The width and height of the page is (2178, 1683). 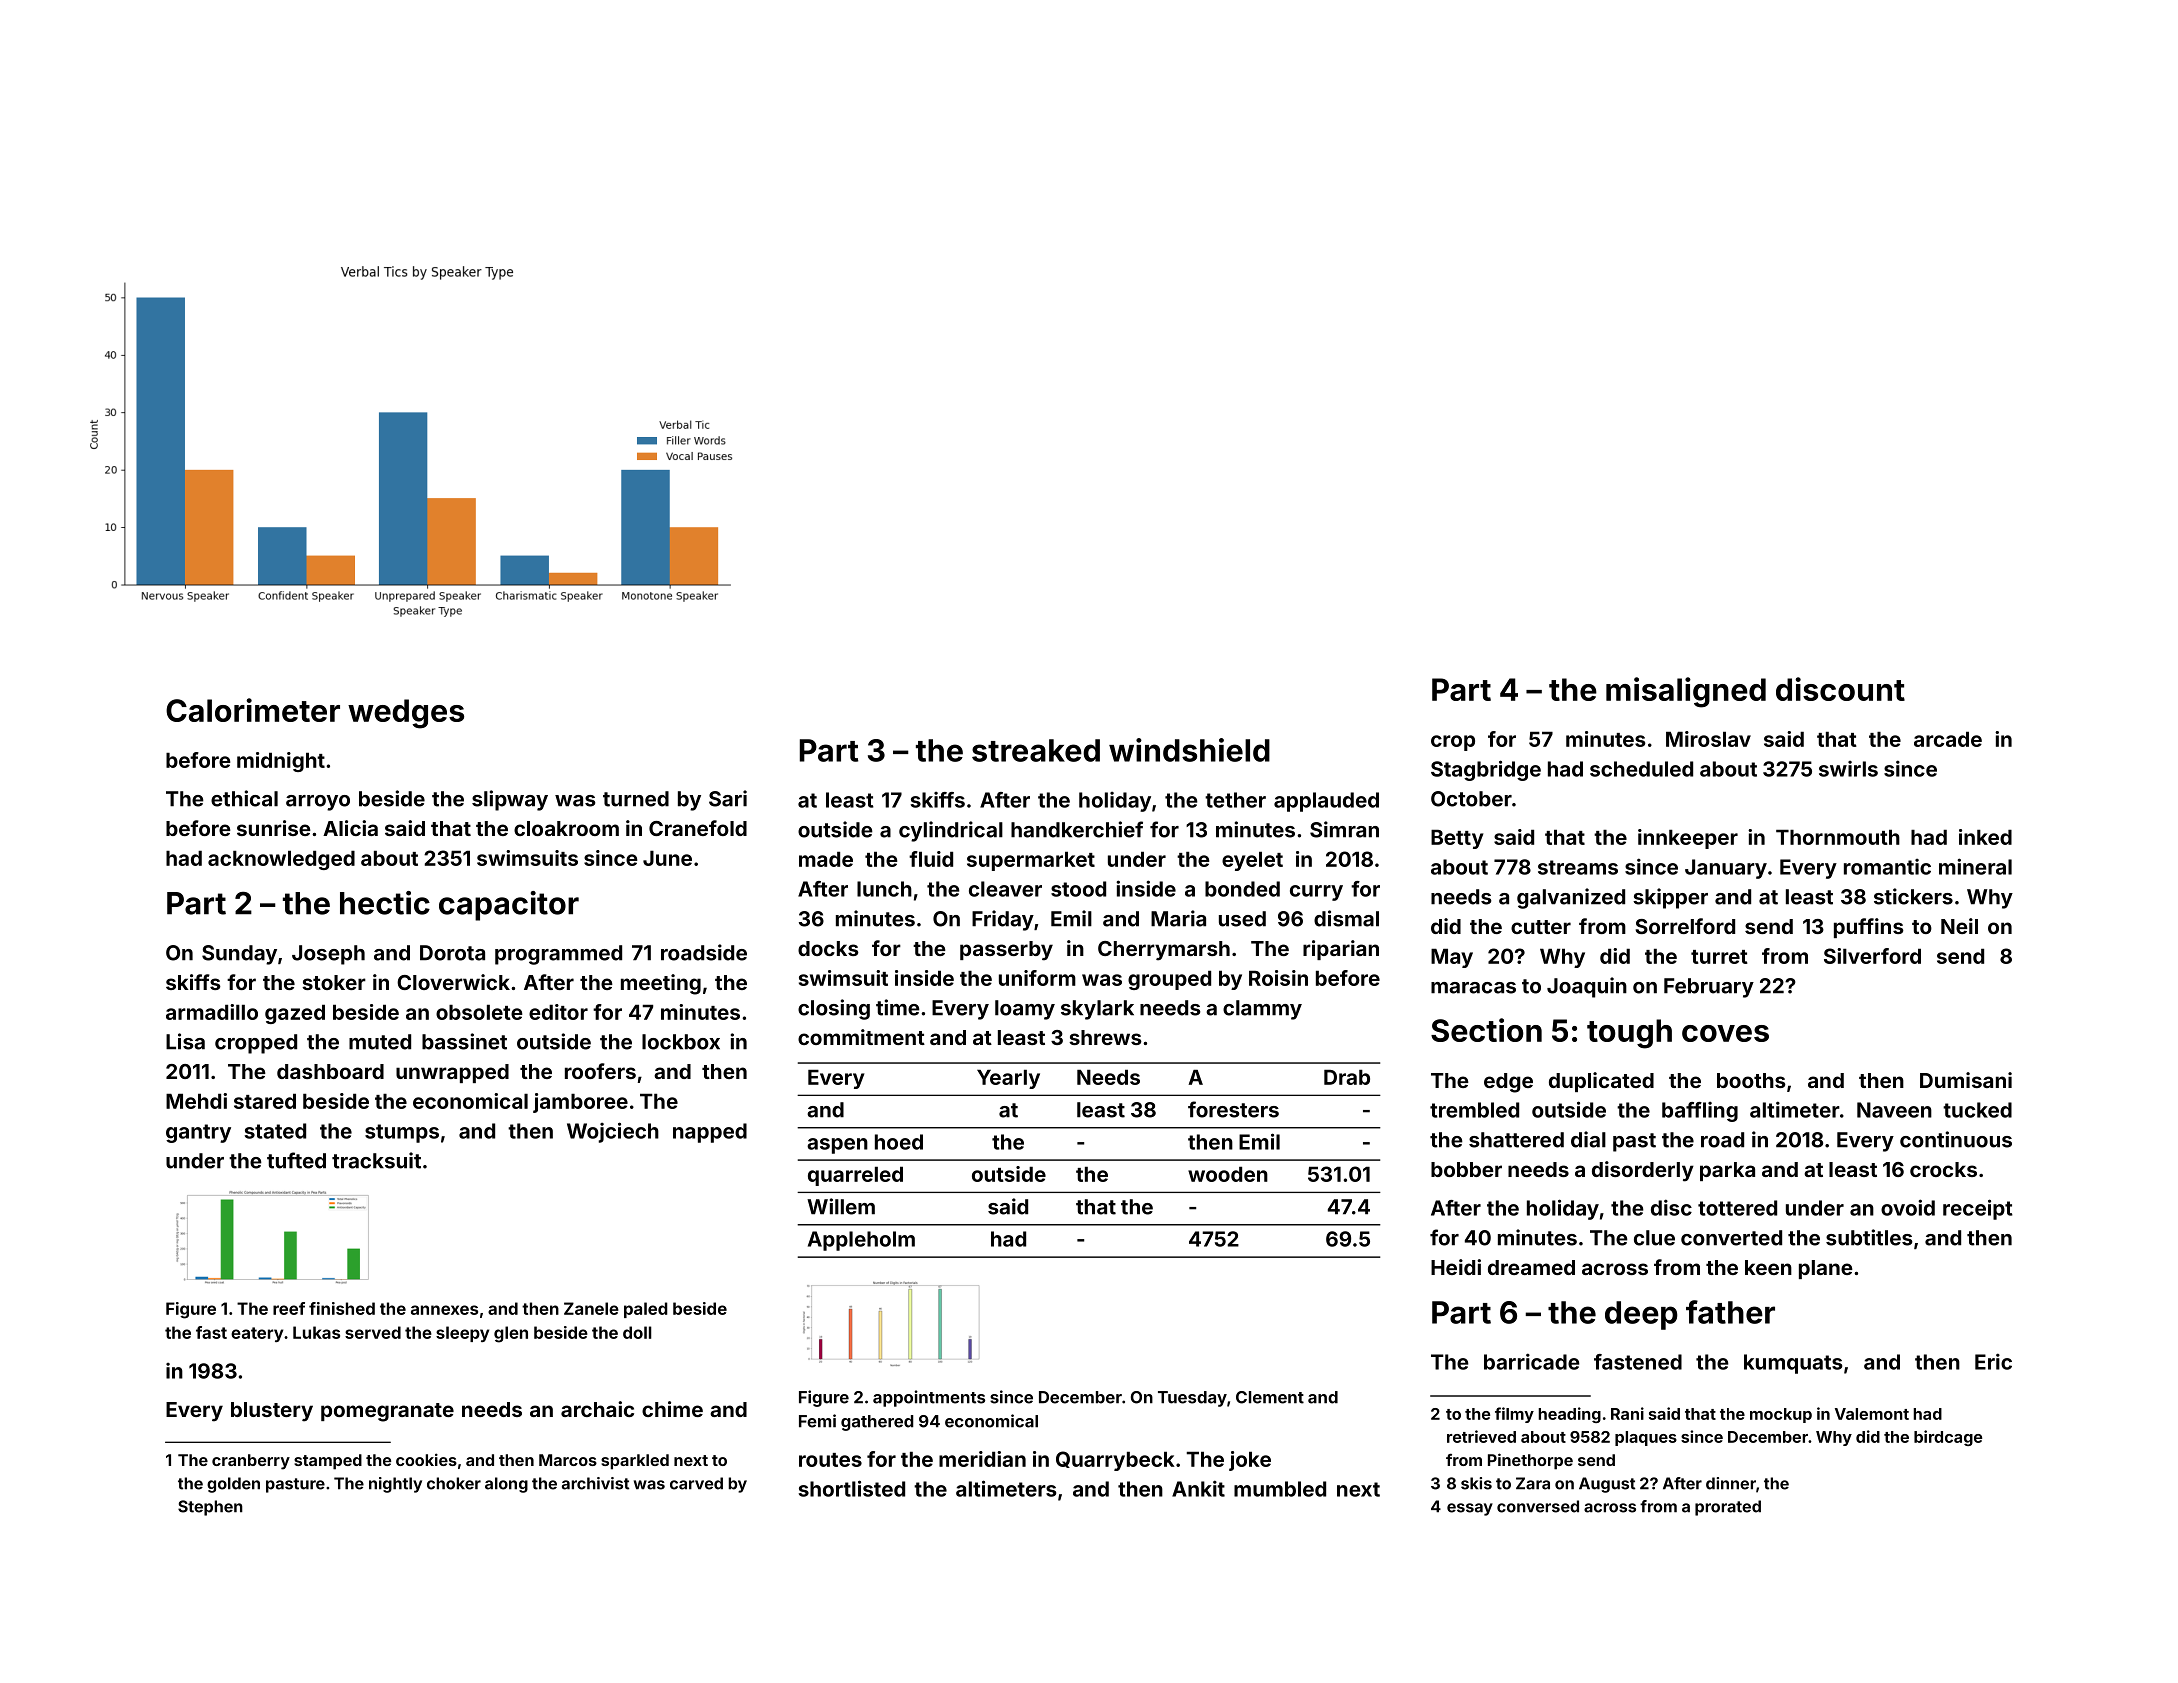 What do you see at coordinates (1725, 1033) in the page?
I see `coves` at bounding box center [1725, 1033].
